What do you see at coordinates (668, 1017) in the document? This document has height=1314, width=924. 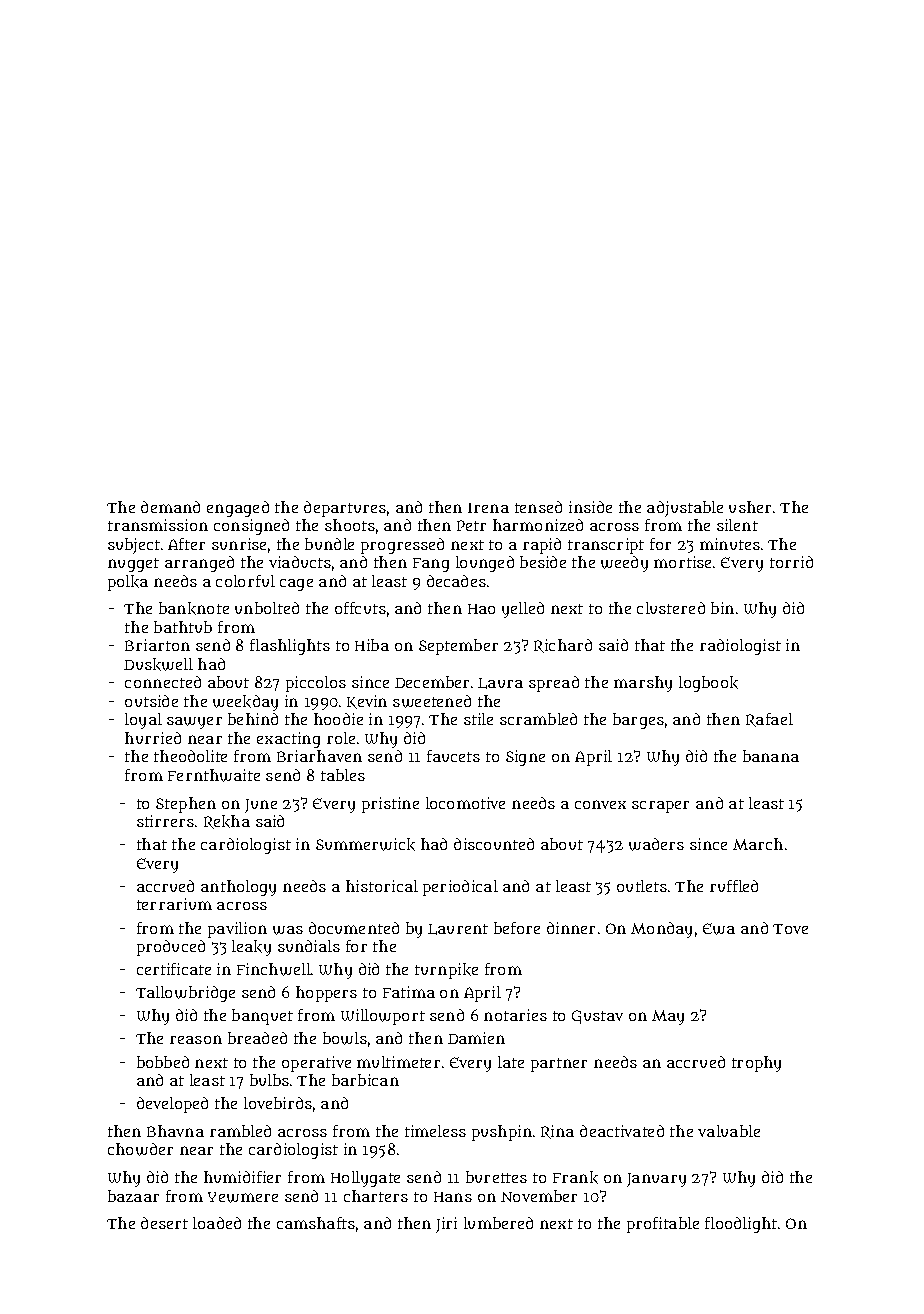 I see `May` at bounding box center [668, 1017].
